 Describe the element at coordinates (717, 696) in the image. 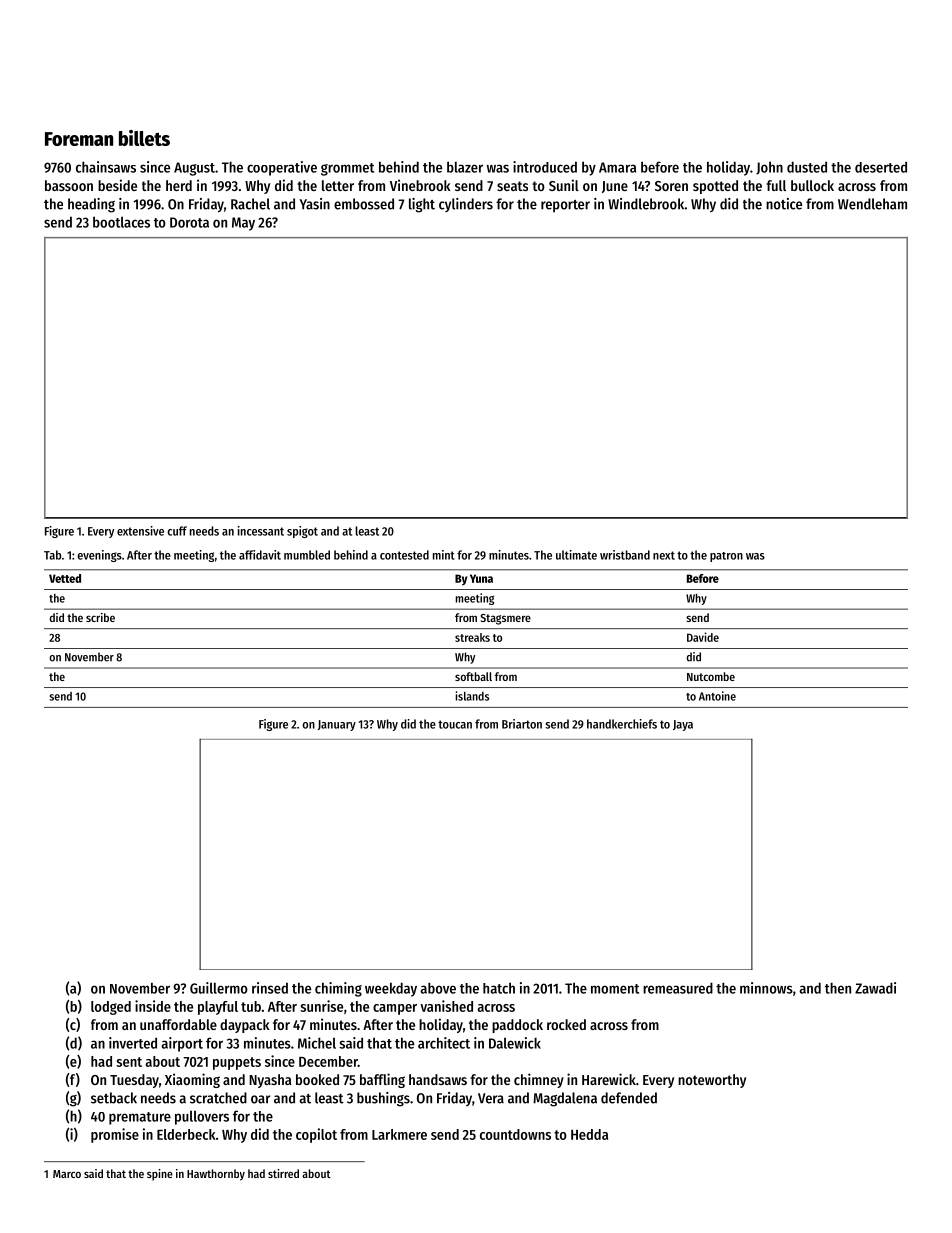

I see `Antoine` at that location.
